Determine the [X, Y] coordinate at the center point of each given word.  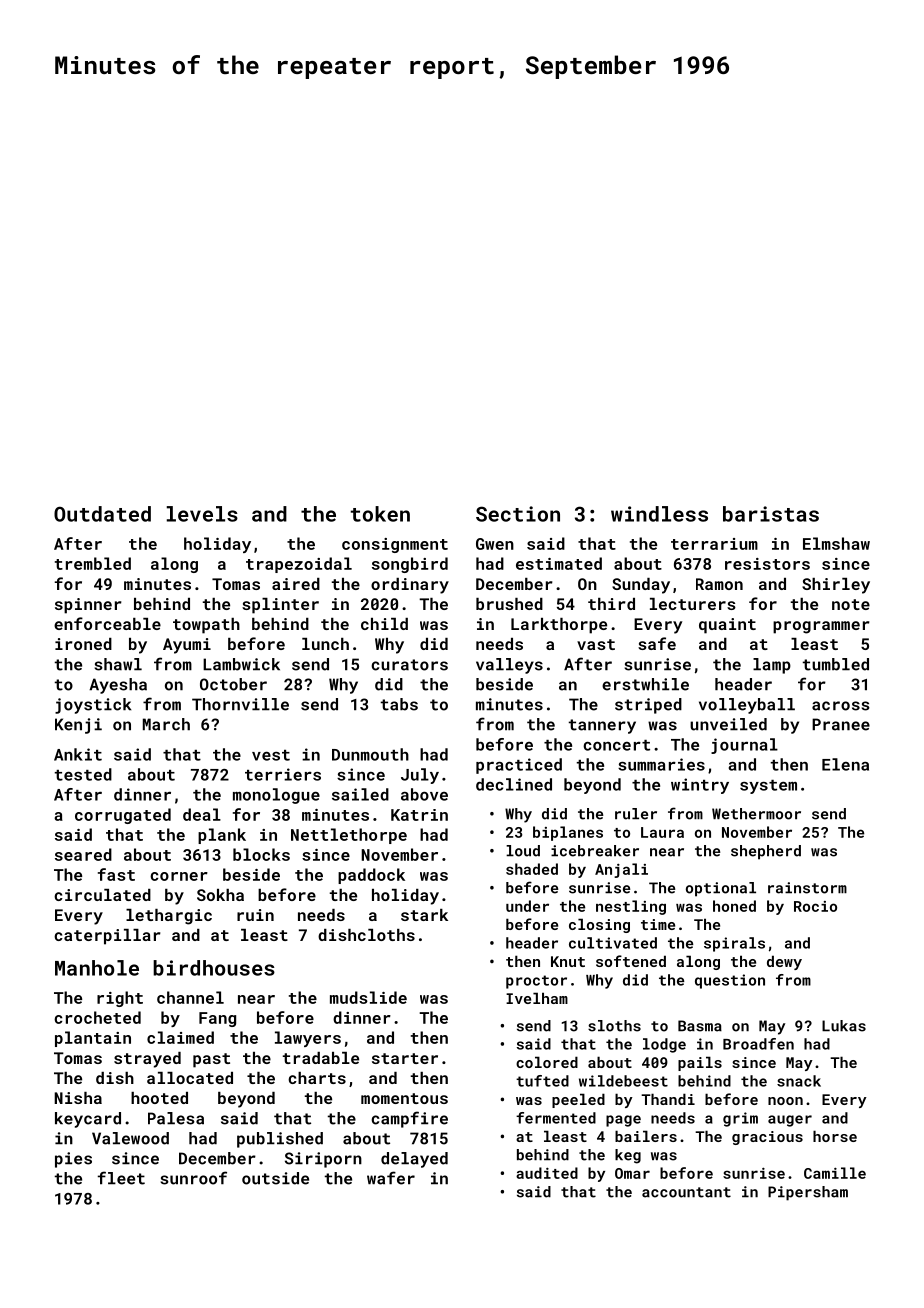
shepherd [766, 852]
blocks [261, 854]
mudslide [368, 997]
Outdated [102, 514]
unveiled [728, 724]
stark [424, 915]
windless [659, 514]
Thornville [240, 704]
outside [275, 1178]
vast [596, 644]
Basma [700, 1026]
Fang [217, 1019]
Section [518, 514]
